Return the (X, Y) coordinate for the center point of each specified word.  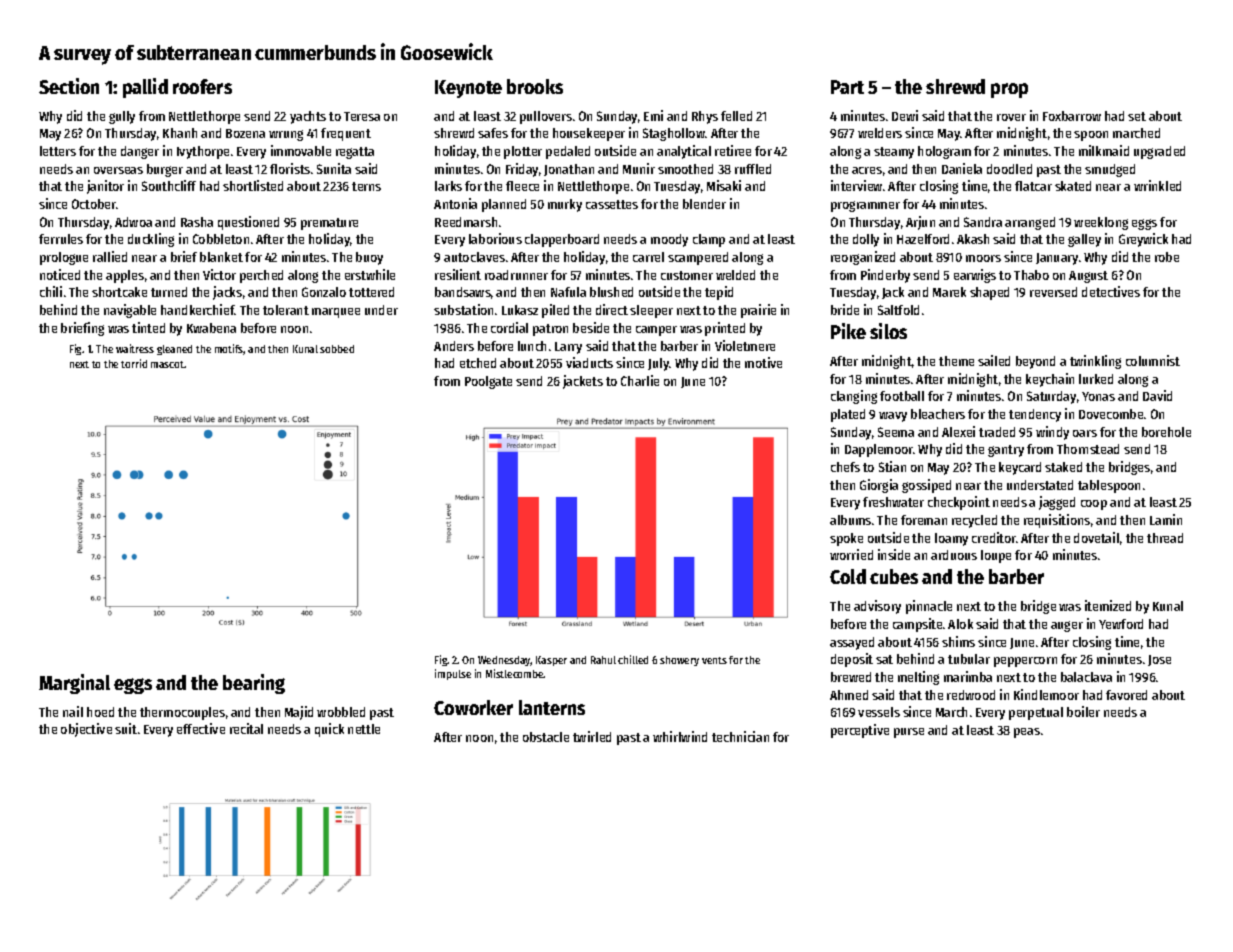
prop (1009, 90)
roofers (202, 86)
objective (86, 730)
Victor (219, 274)
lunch (532, 346)
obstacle (546, 737)
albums (850, 520)
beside (591, 327)
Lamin (1166, 519)
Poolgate (488, 382)
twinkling (1095, 362)
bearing (254, 684)
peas (1027, 733)
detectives (1111, 291)
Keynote (468, 89)
